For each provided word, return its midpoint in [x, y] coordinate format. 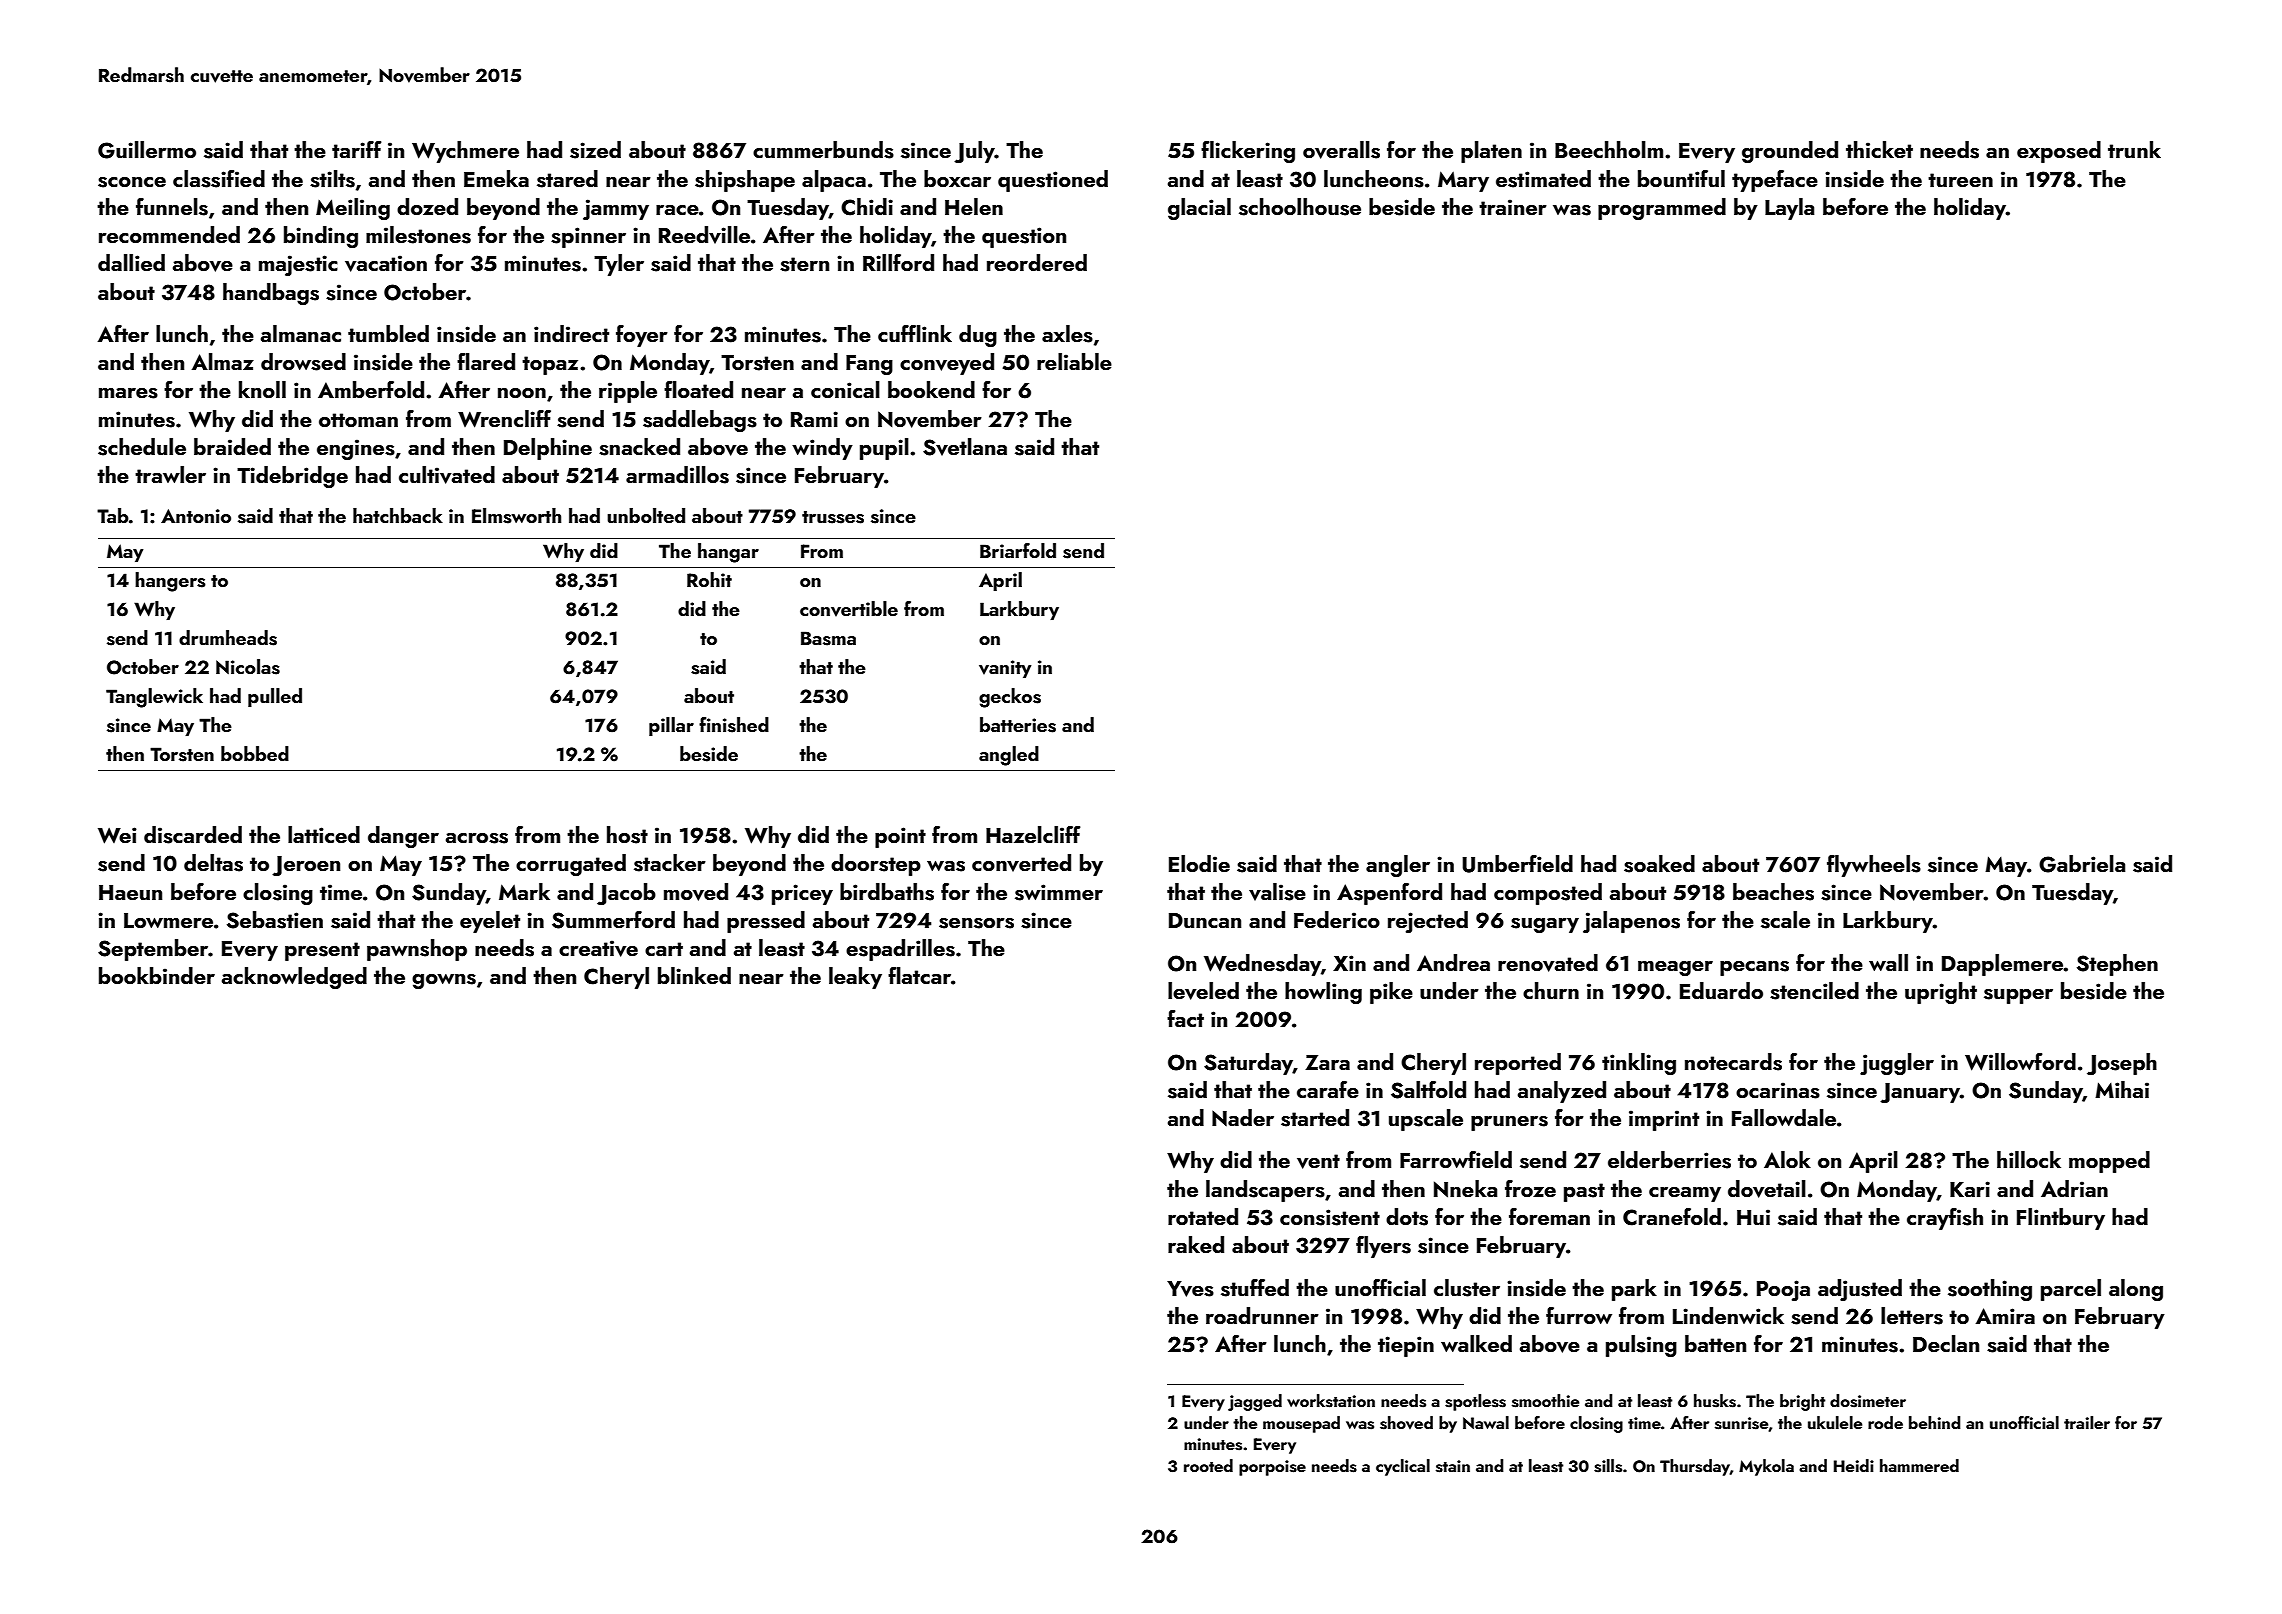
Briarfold [1018, 550]
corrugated [571, 865]
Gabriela [2082, 864]
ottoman [358, 420]
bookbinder [157, 975]
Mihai [2122, 1089]
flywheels [1874, 866]
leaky [855, 978]
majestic [298, 265]
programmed [1662, 209]
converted [1021, 863]
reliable [1074, 361]
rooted [1208, 1465]
